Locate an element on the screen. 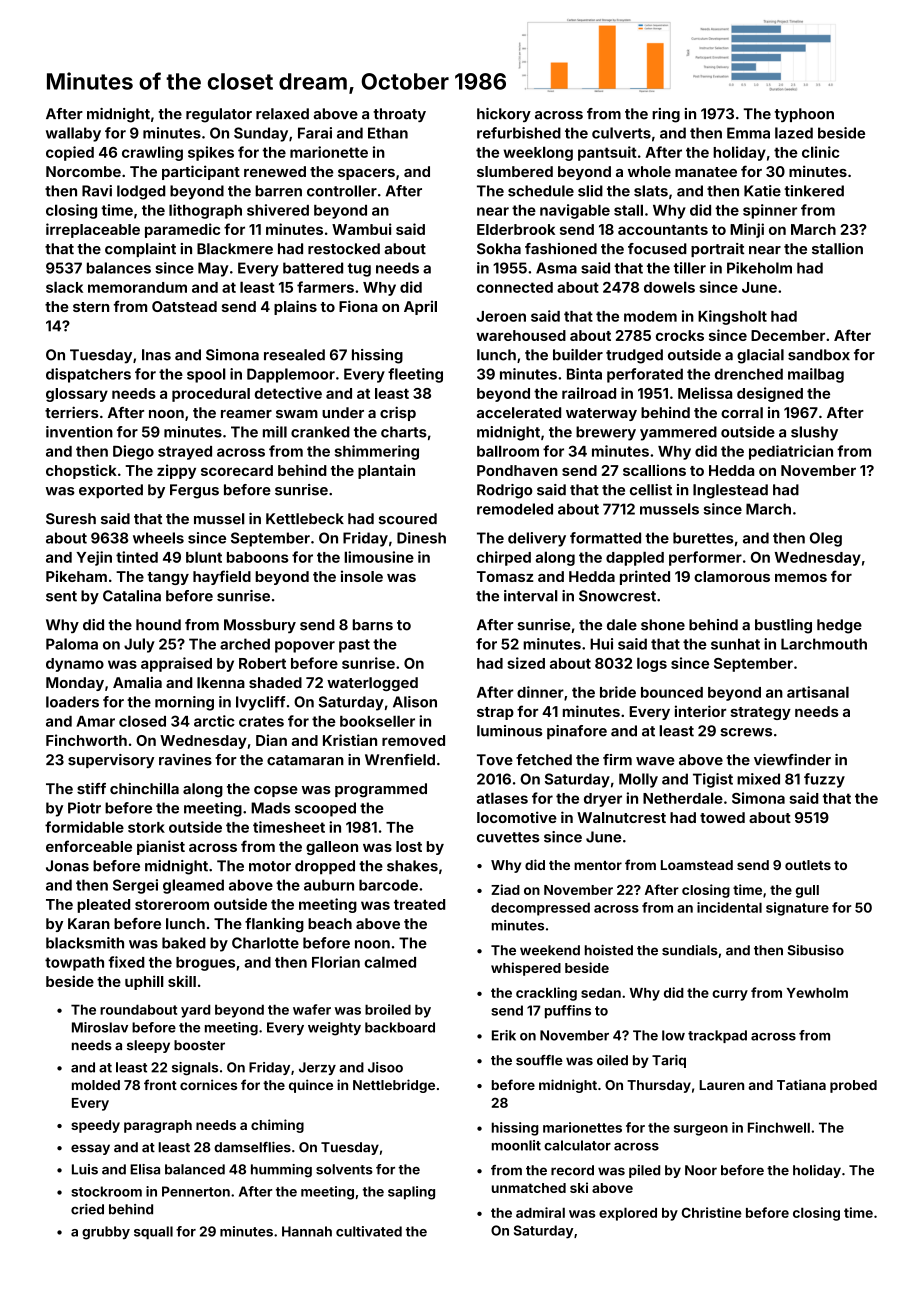  wave is located at coordinates (655, 761).
